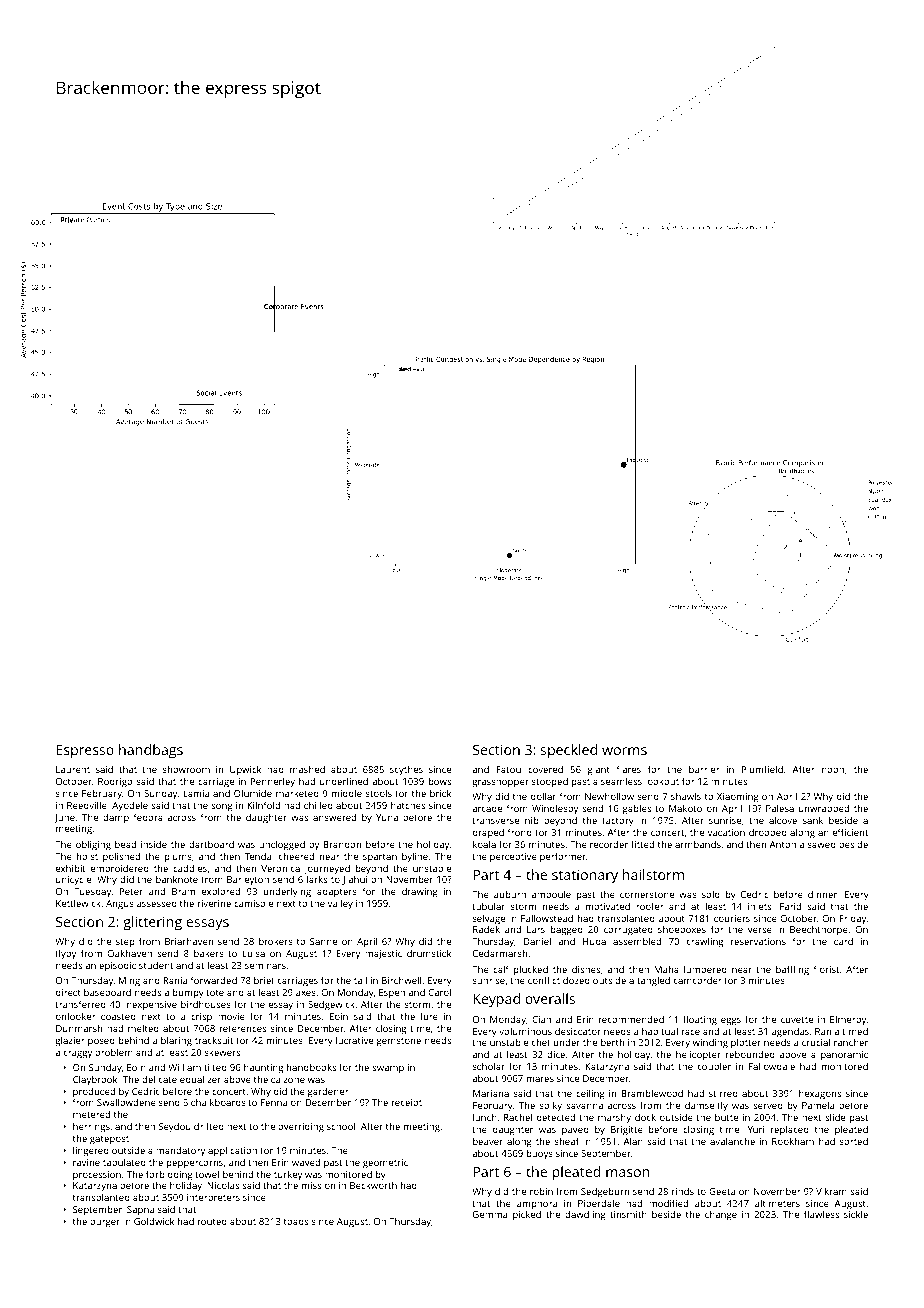 The width and height of the image is (924, 1308). What do you see at coordinates (101, 1041) in the image?
I see `posed` at bounding box center [101, 1041].
